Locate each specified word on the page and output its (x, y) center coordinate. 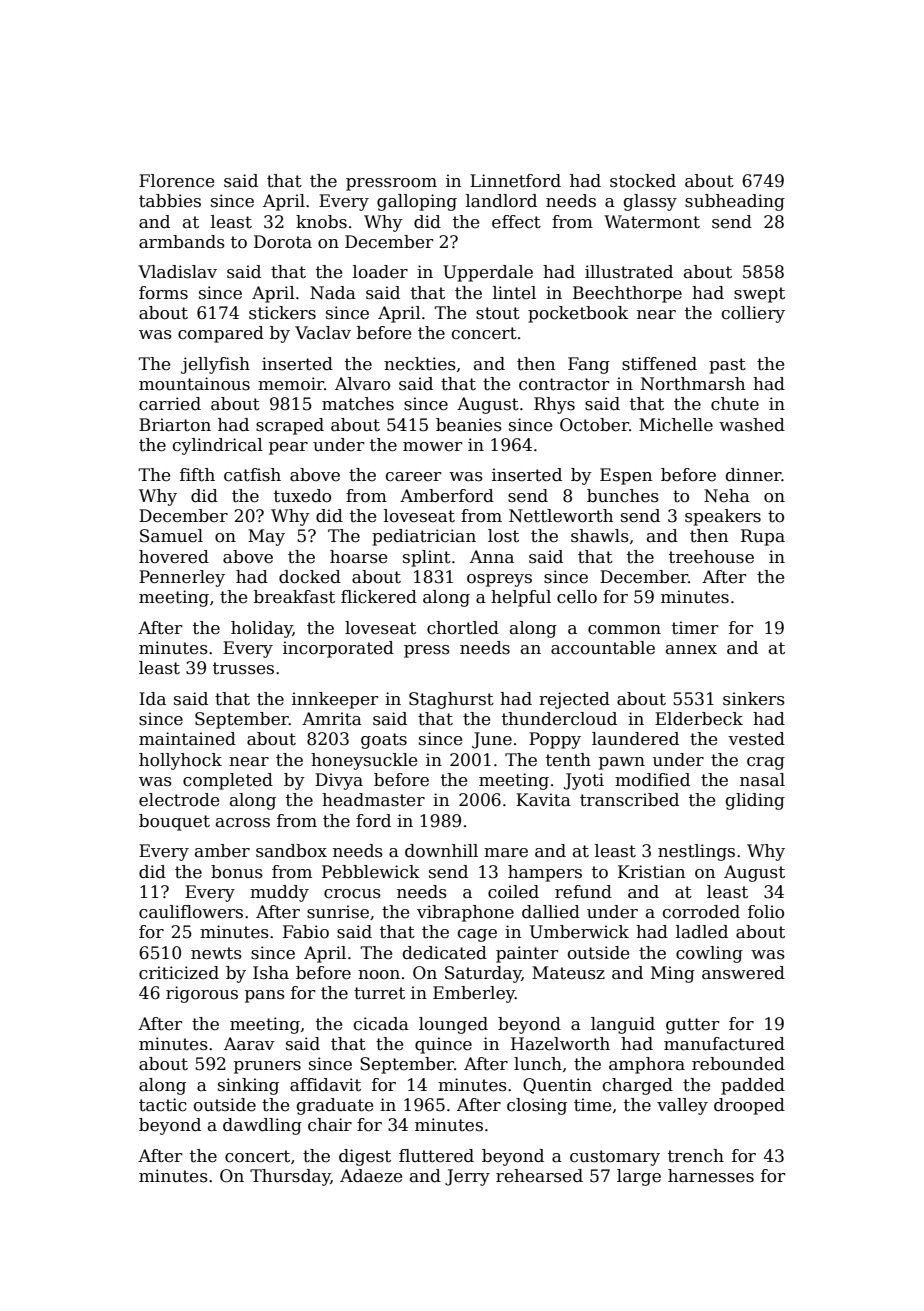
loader (380, 272)
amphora (647, 1065)
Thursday (290, 1177)
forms (163, 293)
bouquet (174, 822)
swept (759, 295)
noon (379, 975)
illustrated (629, 272)
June (492, 740)
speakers (723, 517)
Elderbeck (699, 719)
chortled (463, 628)
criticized (179, 973)
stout (498, 313)
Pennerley (182, 578)
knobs (321, 222)
